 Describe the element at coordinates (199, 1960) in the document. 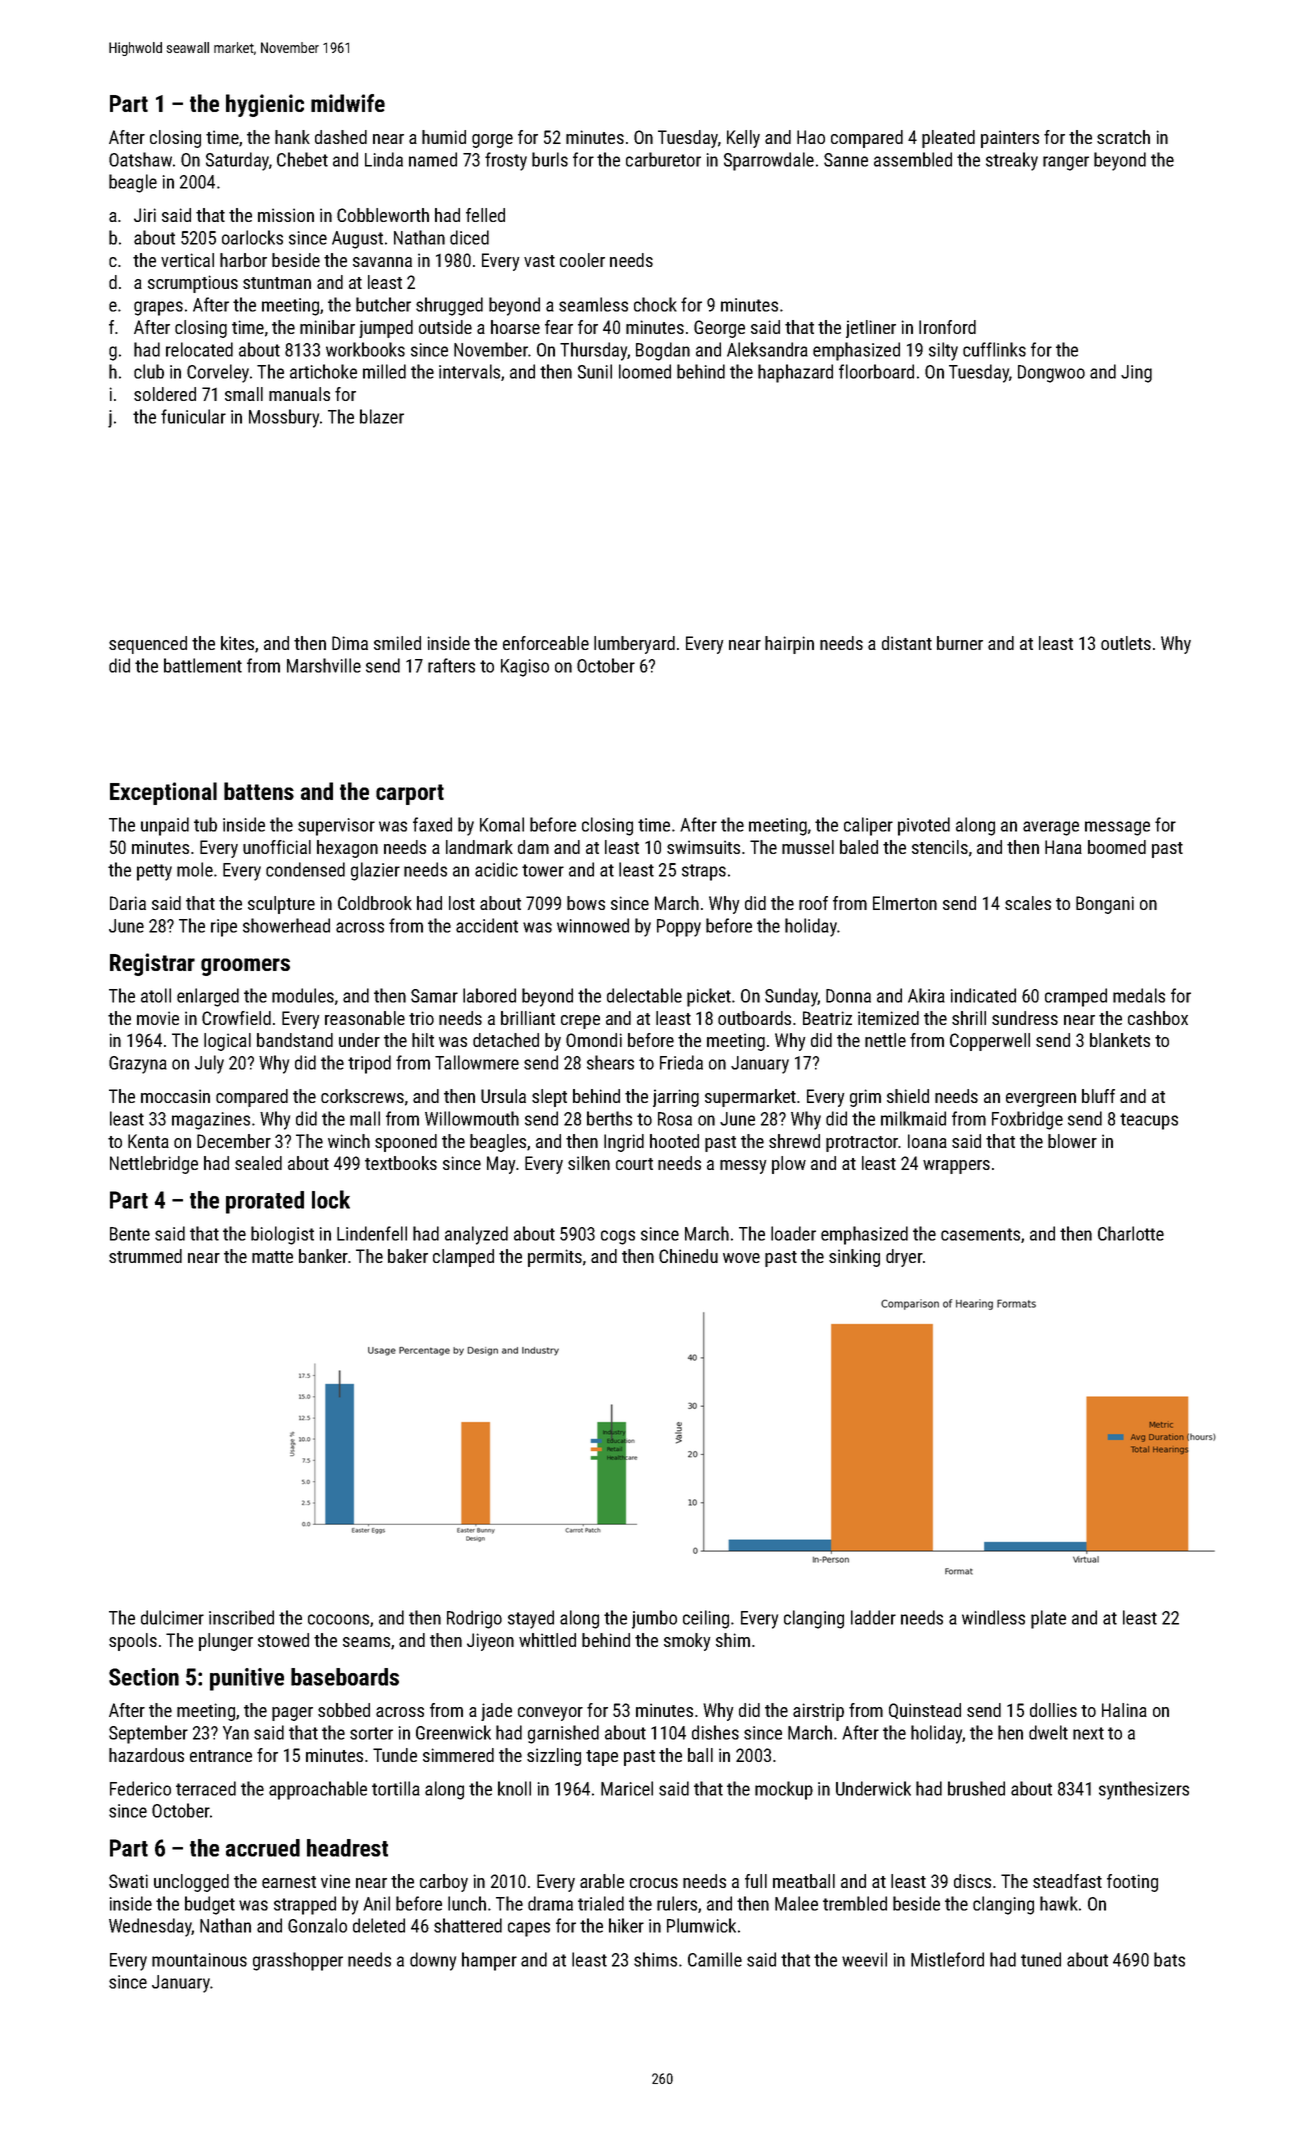

I see `mountainous` at that location.
